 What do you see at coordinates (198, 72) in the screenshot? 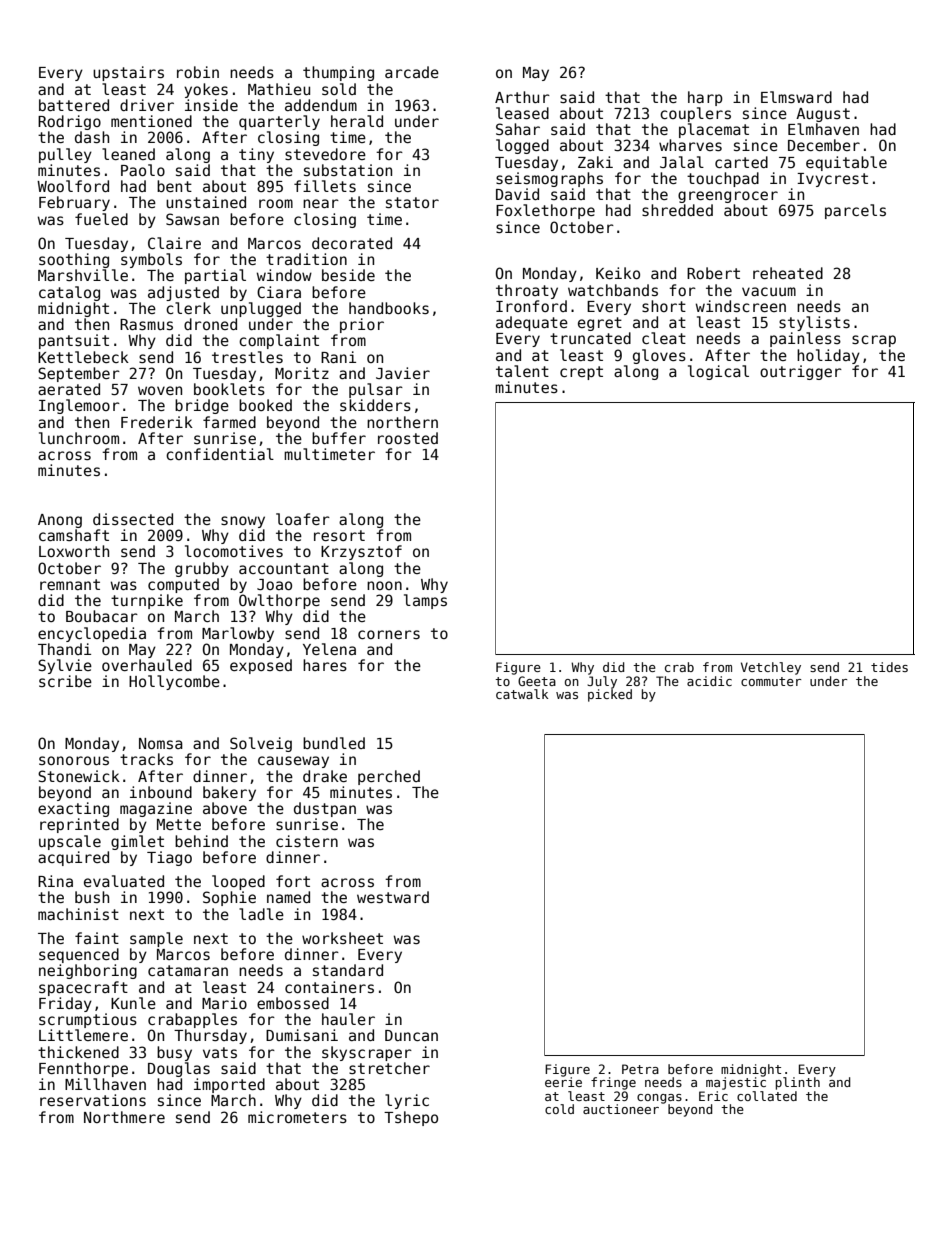
I see `robin` at bounding box center [198, 72].
